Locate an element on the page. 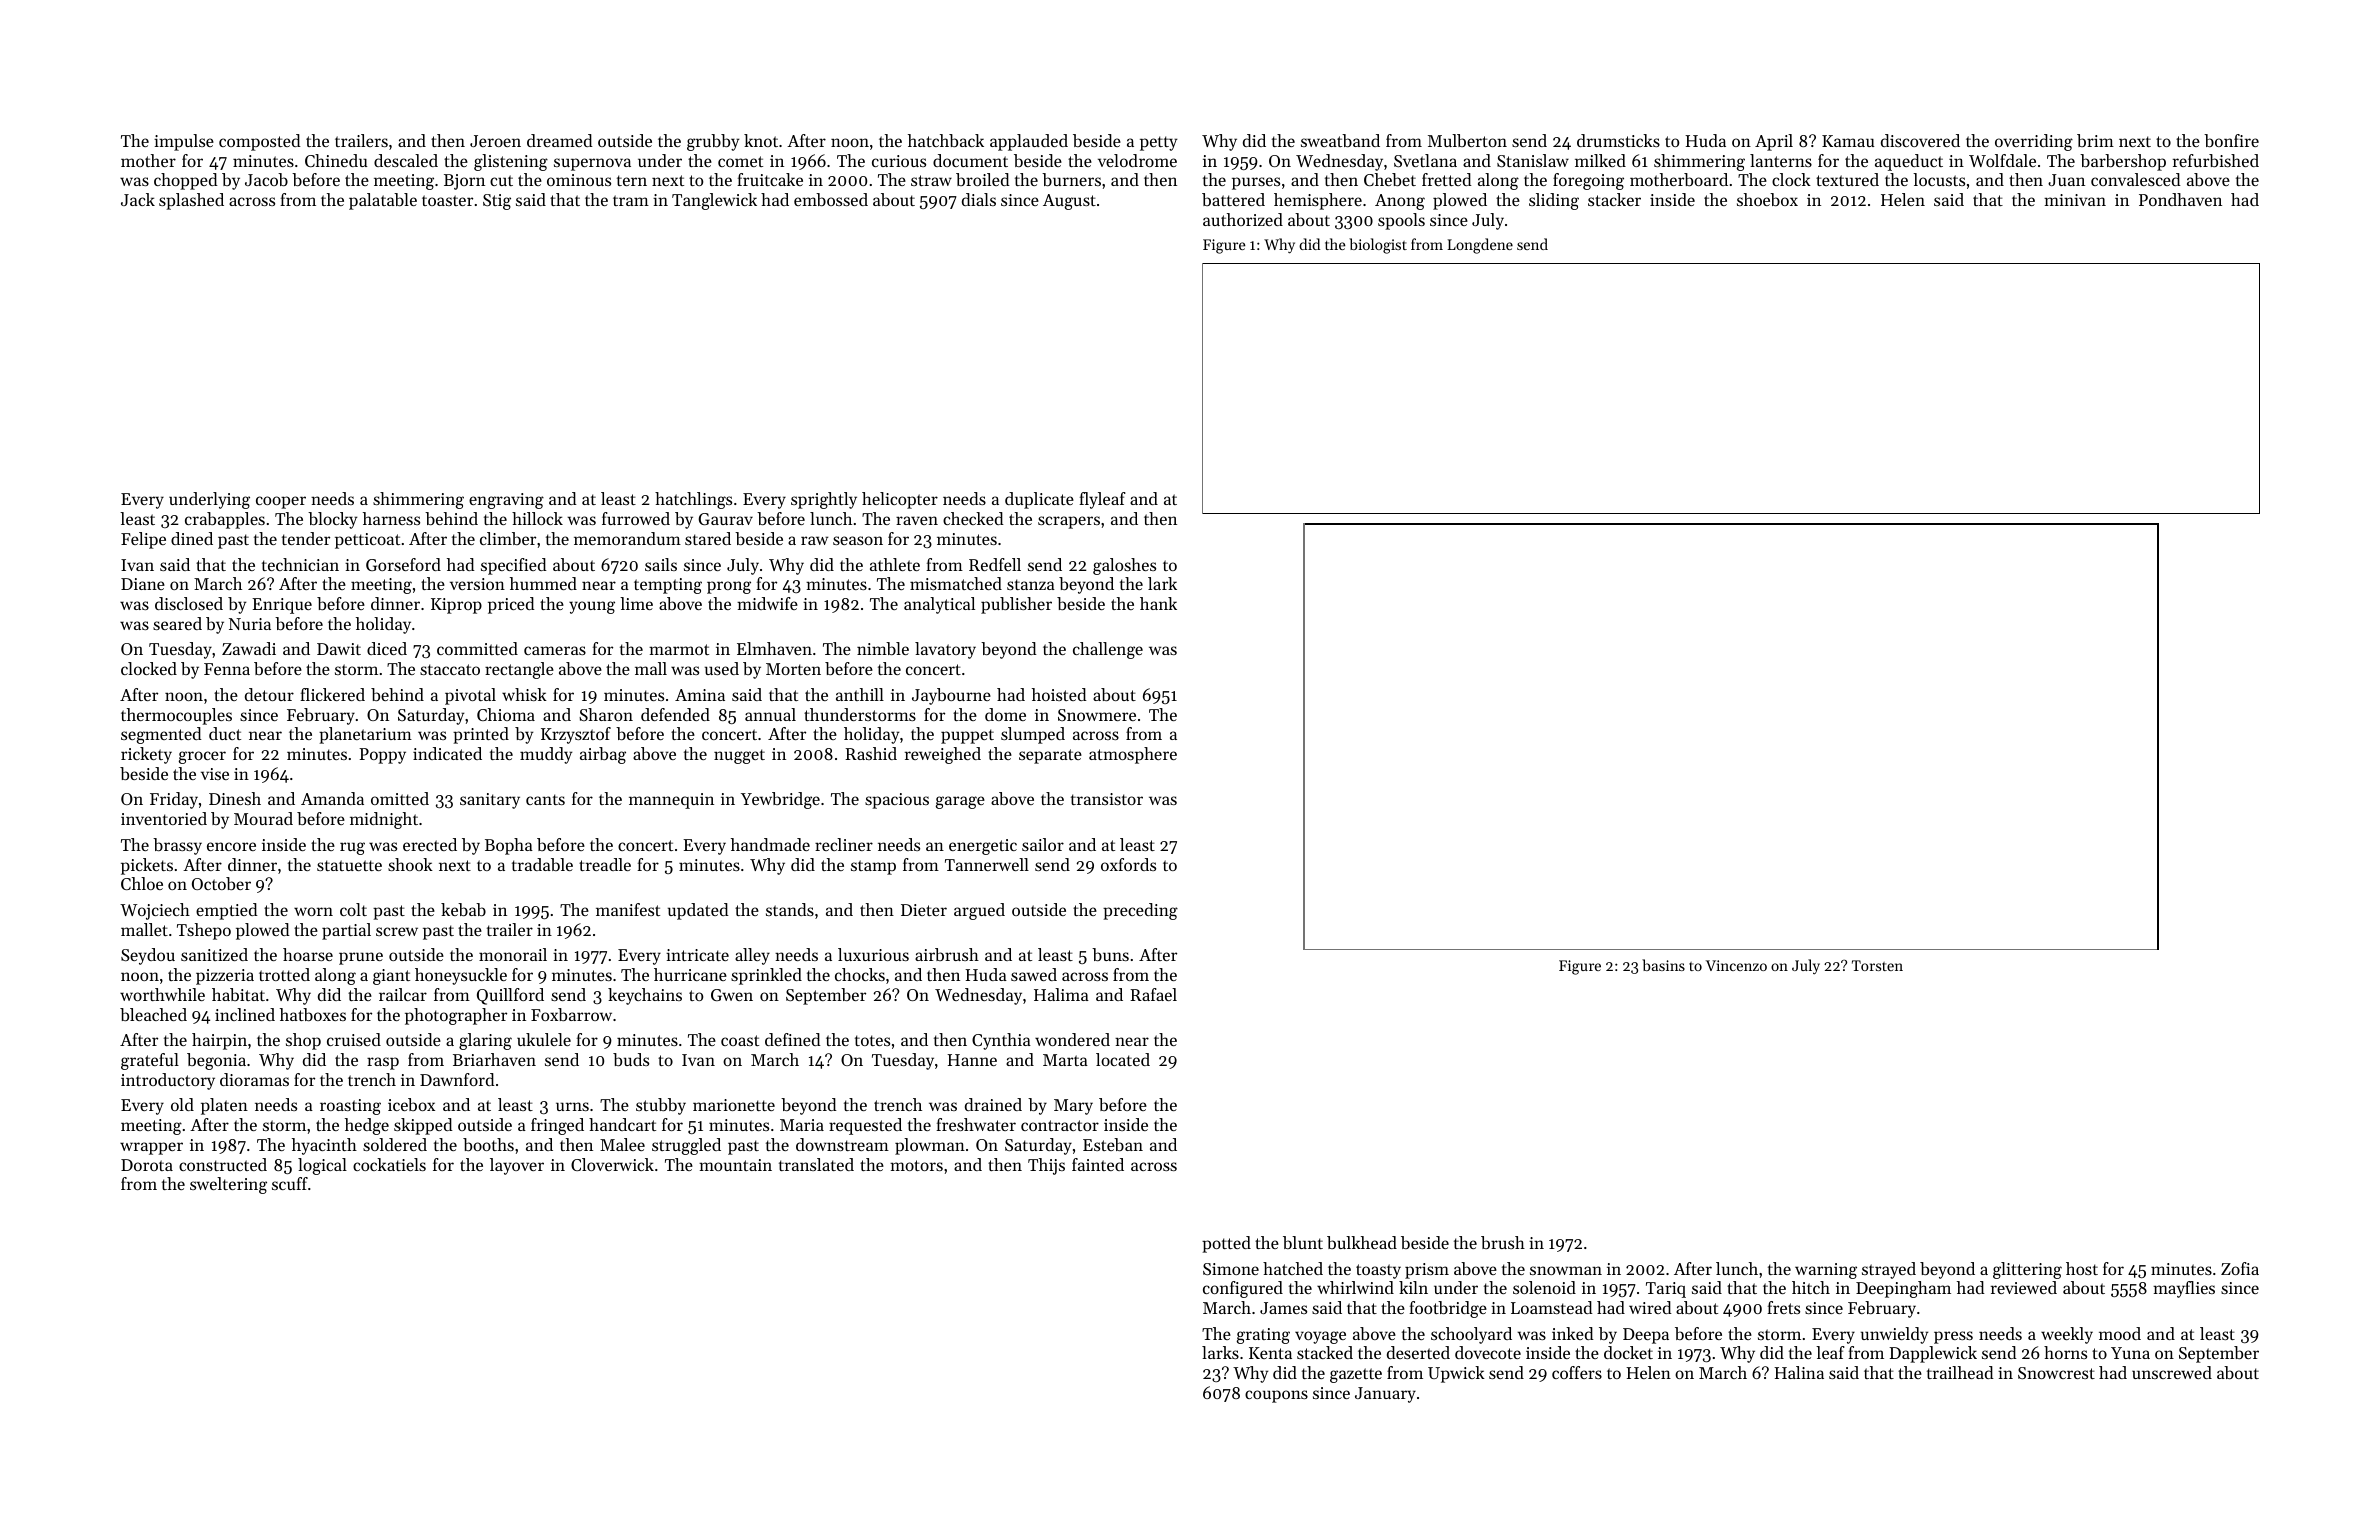  convalesced is located at coordinates (2136, 179).
